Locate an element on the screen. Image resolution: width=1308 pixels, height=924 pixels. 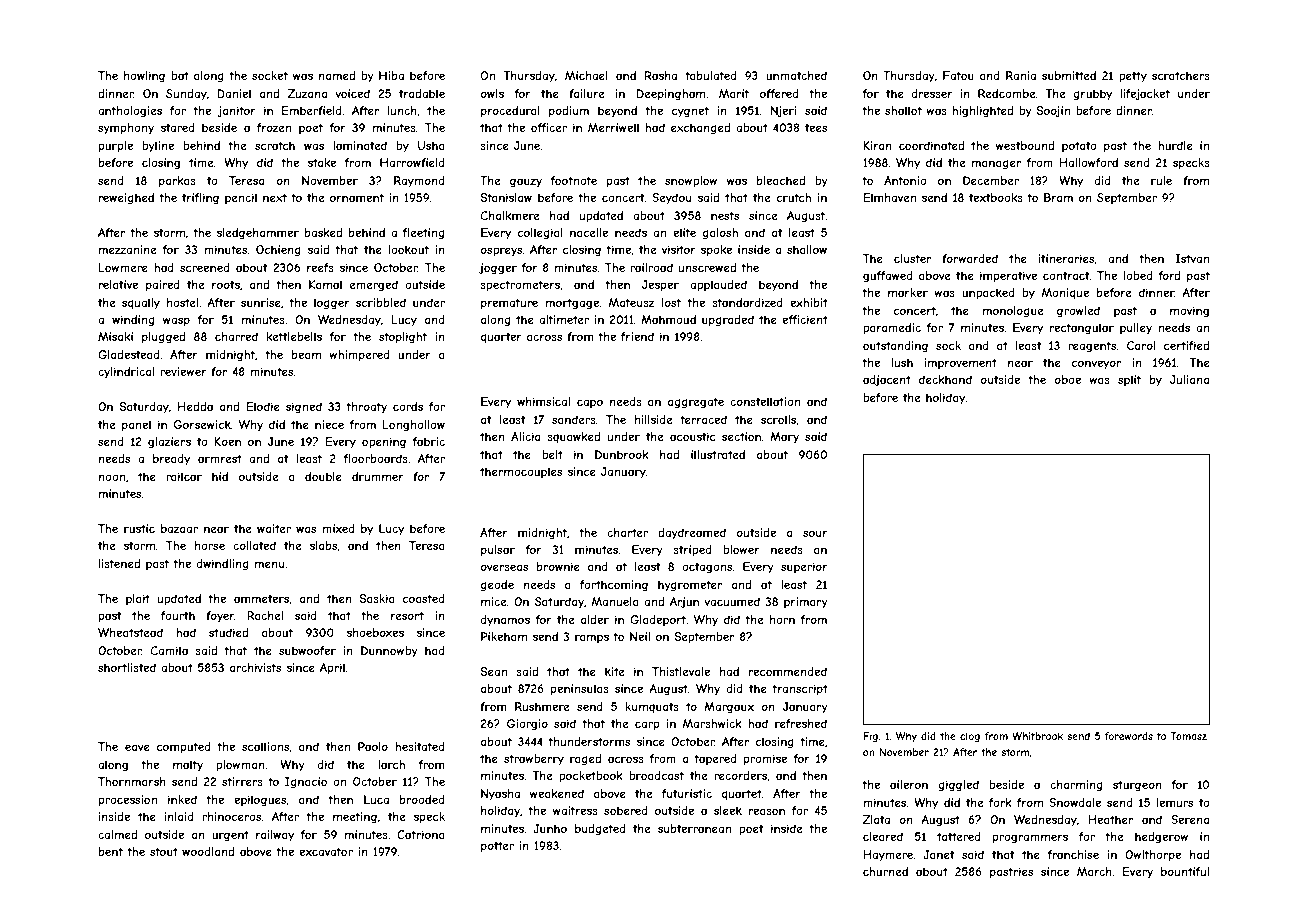
Hiba is located at coordinates (391, 75).
